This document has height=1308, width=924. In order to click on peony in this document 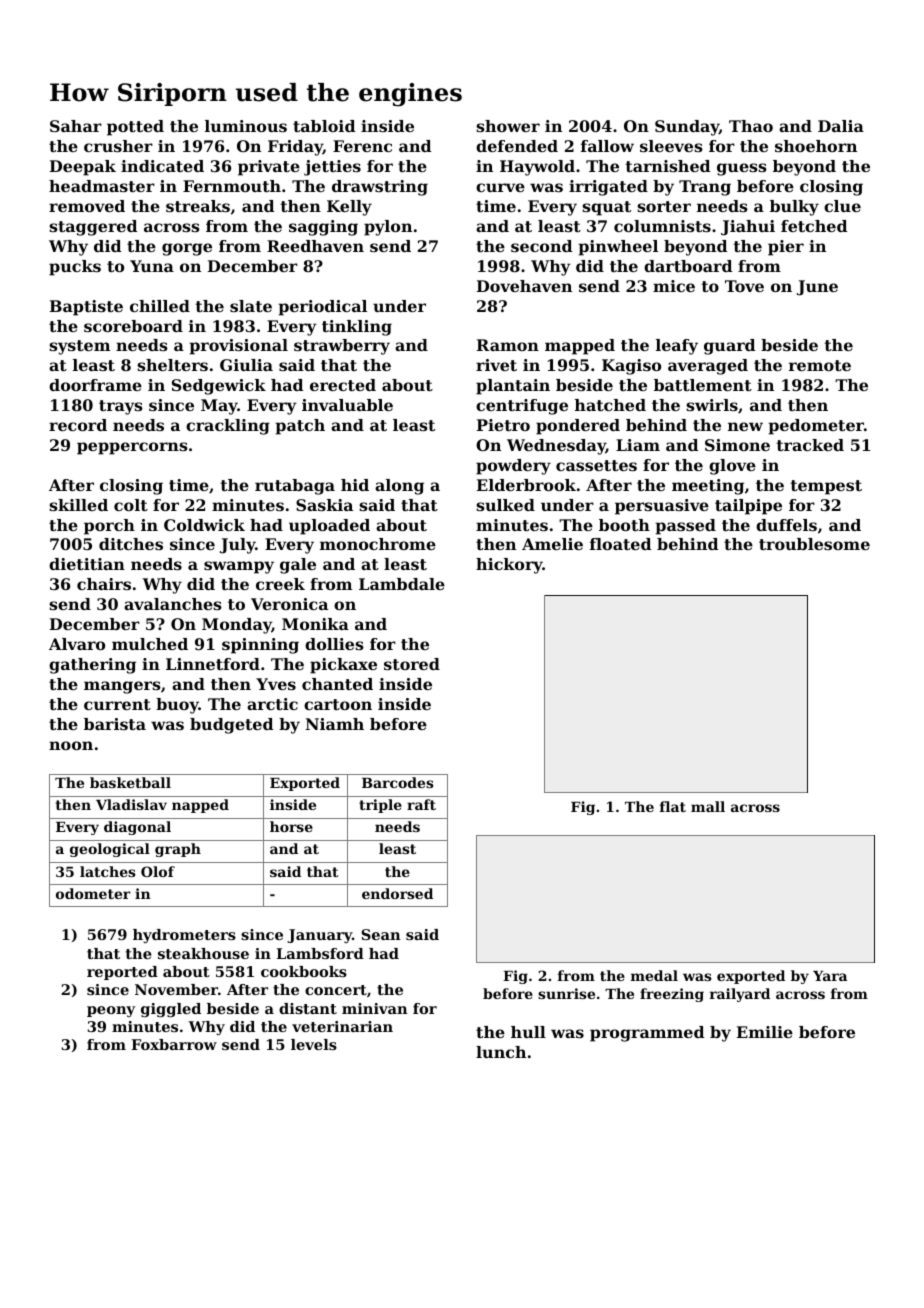, I will do `click(111, 1011)`.
